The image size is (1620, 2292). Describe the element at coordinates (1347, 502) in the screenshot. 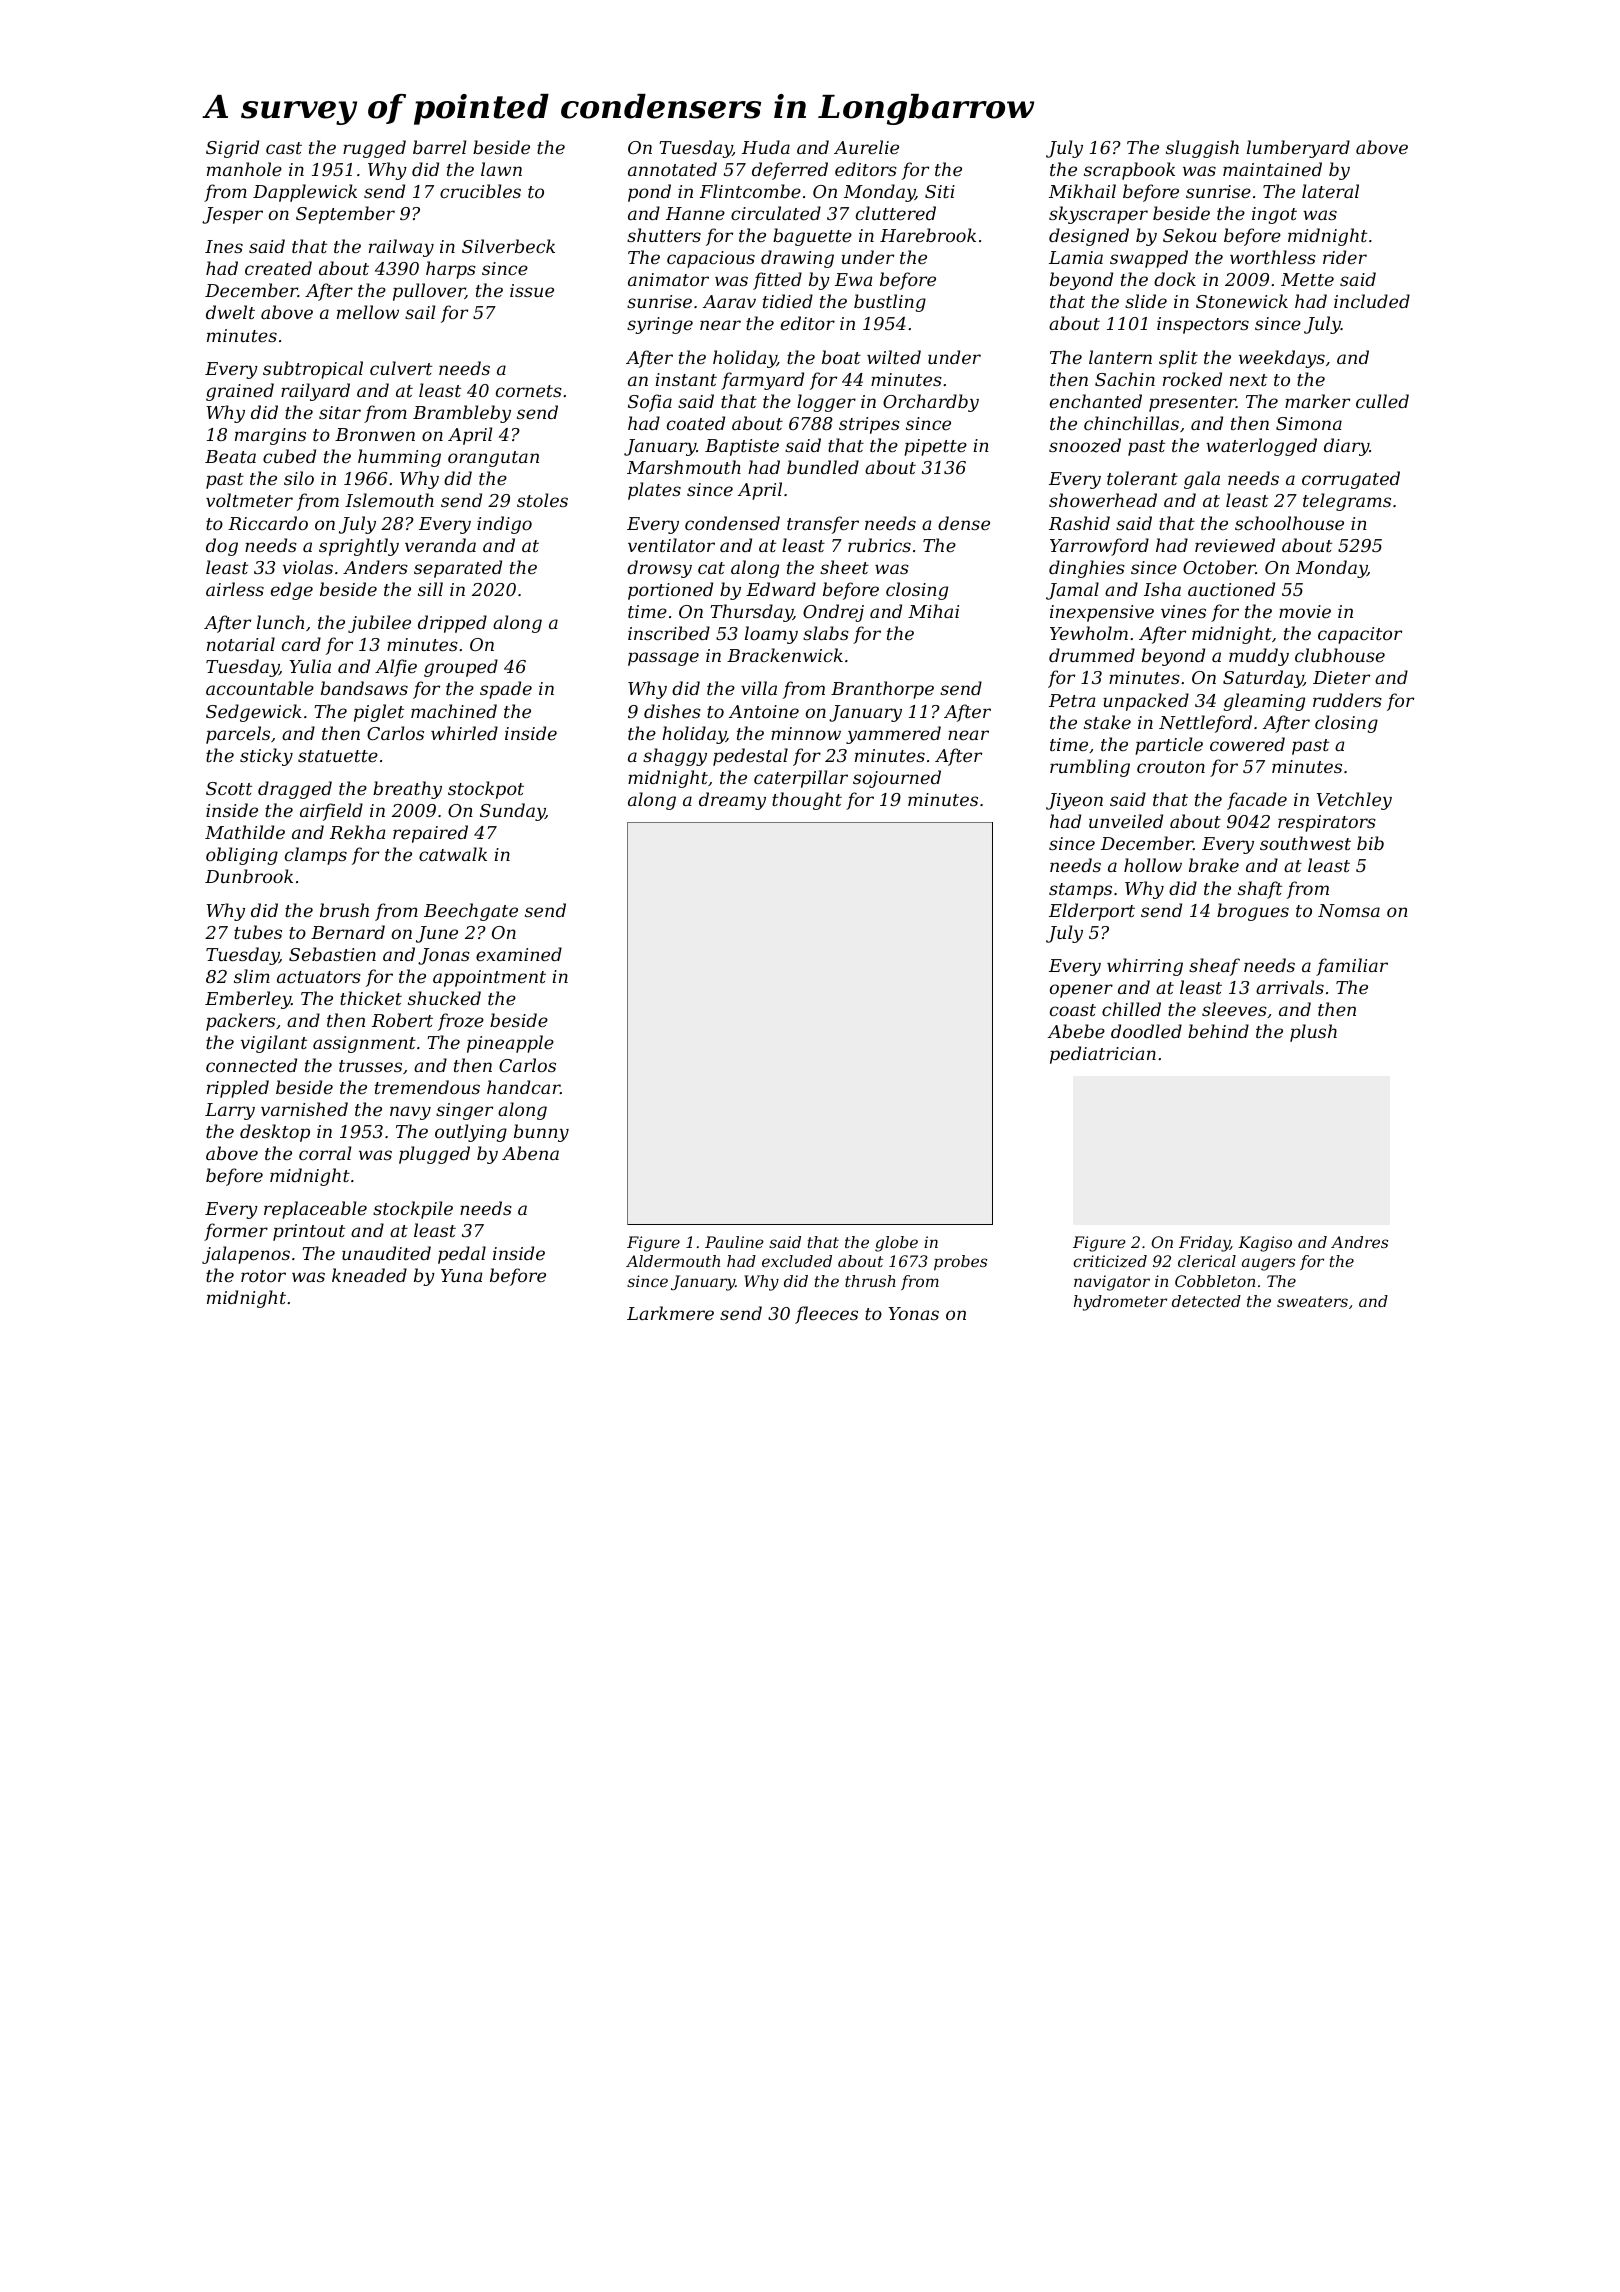

I see `telegrams` at that location.
